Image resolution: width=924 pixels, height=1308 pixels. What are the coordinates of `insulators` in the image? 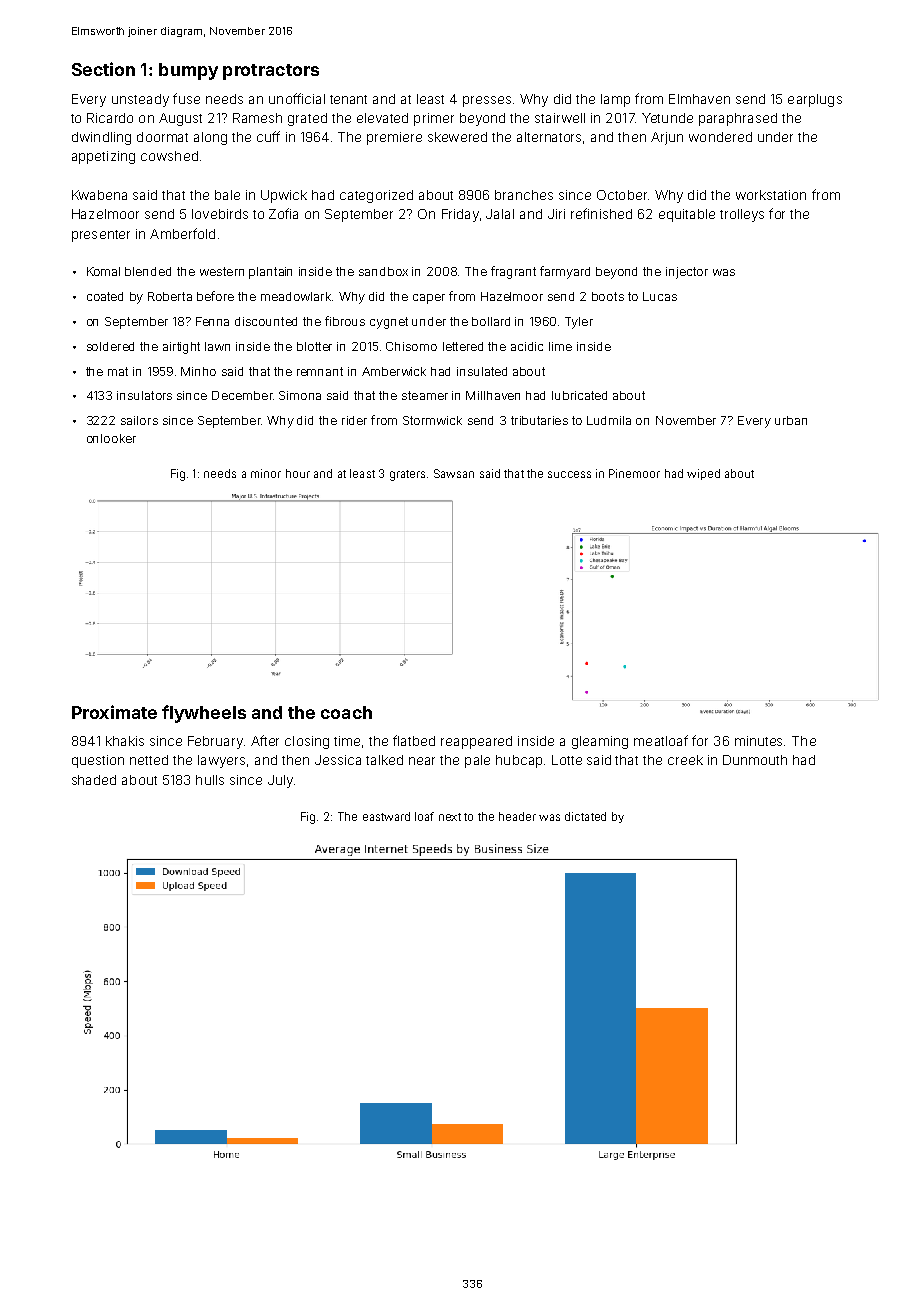 It's located at (144, 395).
